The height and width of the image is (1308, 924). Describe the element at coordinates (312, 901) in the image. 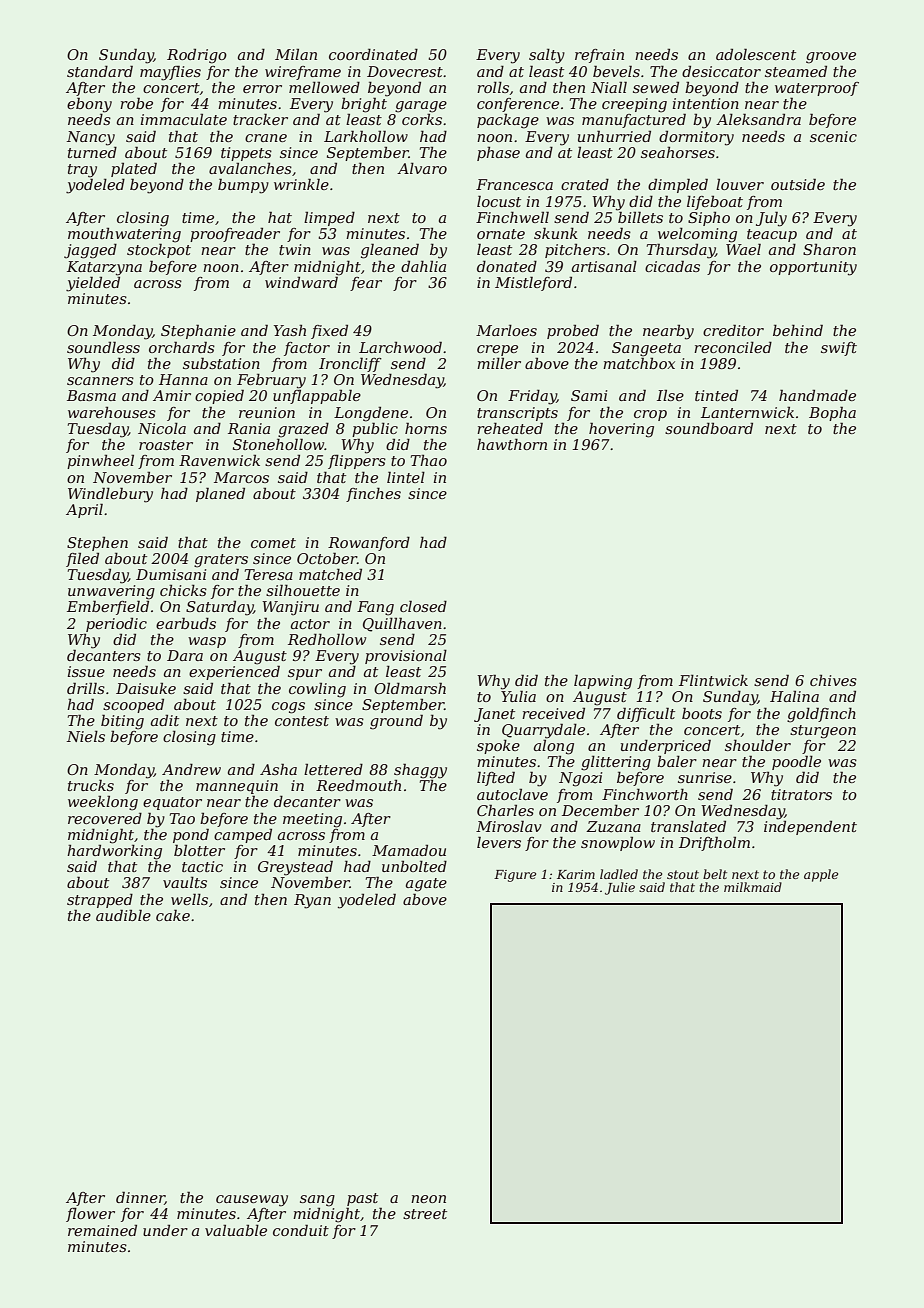

I see `Ryan` at that location.
